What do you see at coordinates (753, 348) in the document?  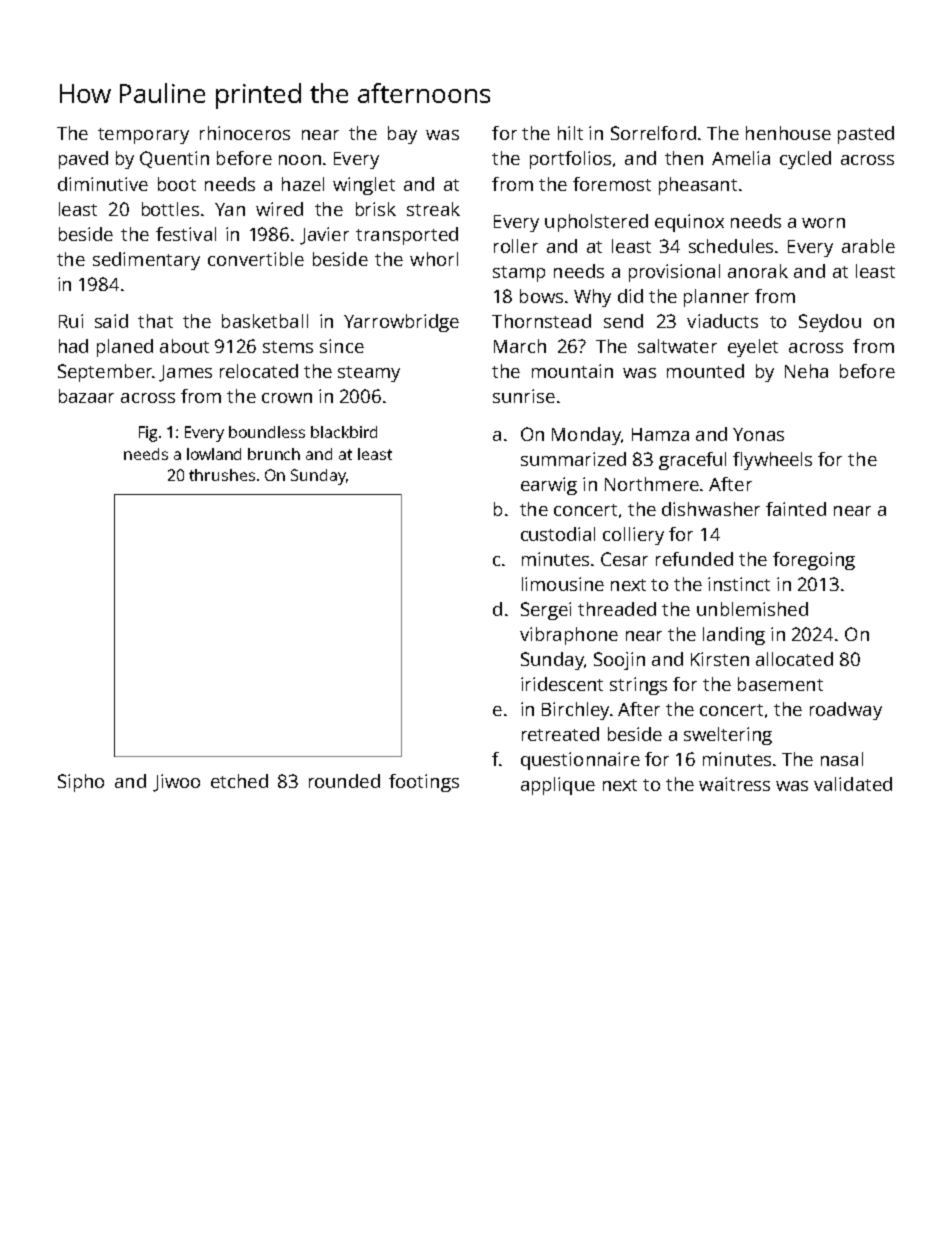 I see `eyelet` at bounding box center [753, 348].
